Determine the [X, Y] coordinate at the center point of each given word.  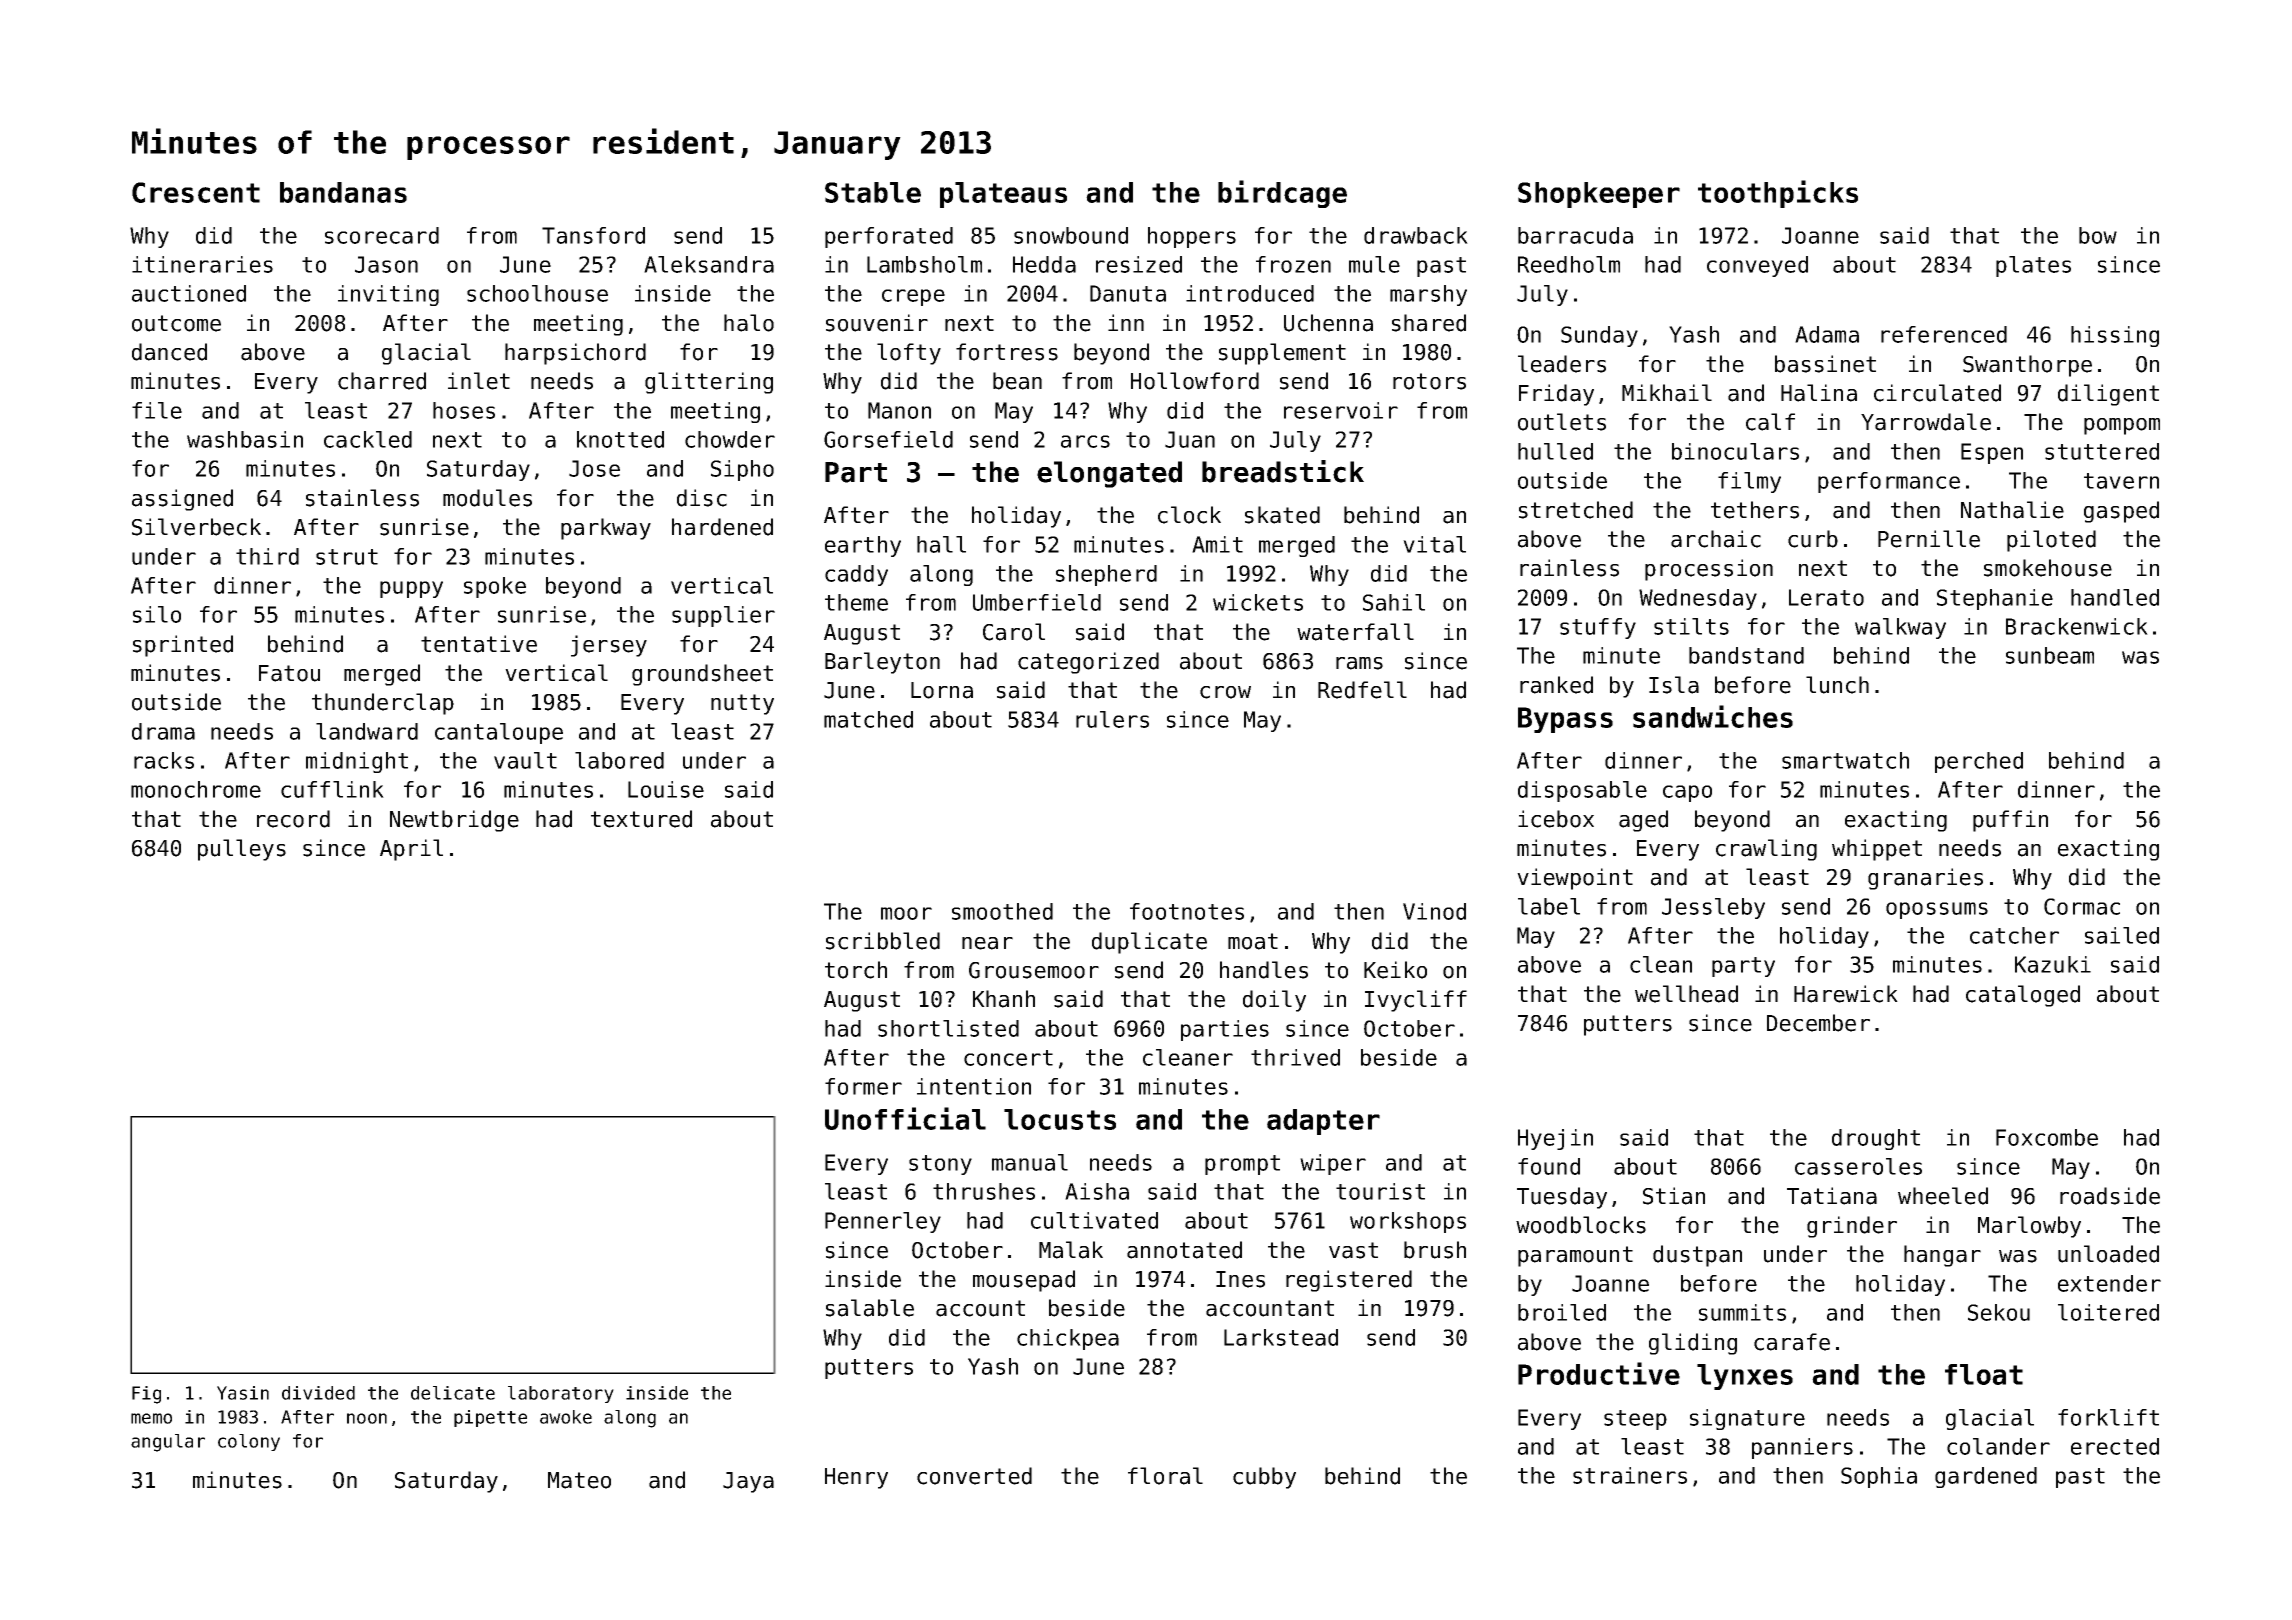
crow [1225, 692]
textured [641, 819]
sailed [2122, 935]
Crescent [196, 192]
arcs [1085, 441]
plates [2033, 266]
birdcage [1282, 194]
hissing [2115, 336]
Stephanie [1995, 599]
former [863, 1086]
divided [318, 1393]
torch [856, 970]
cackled [368, 439]
